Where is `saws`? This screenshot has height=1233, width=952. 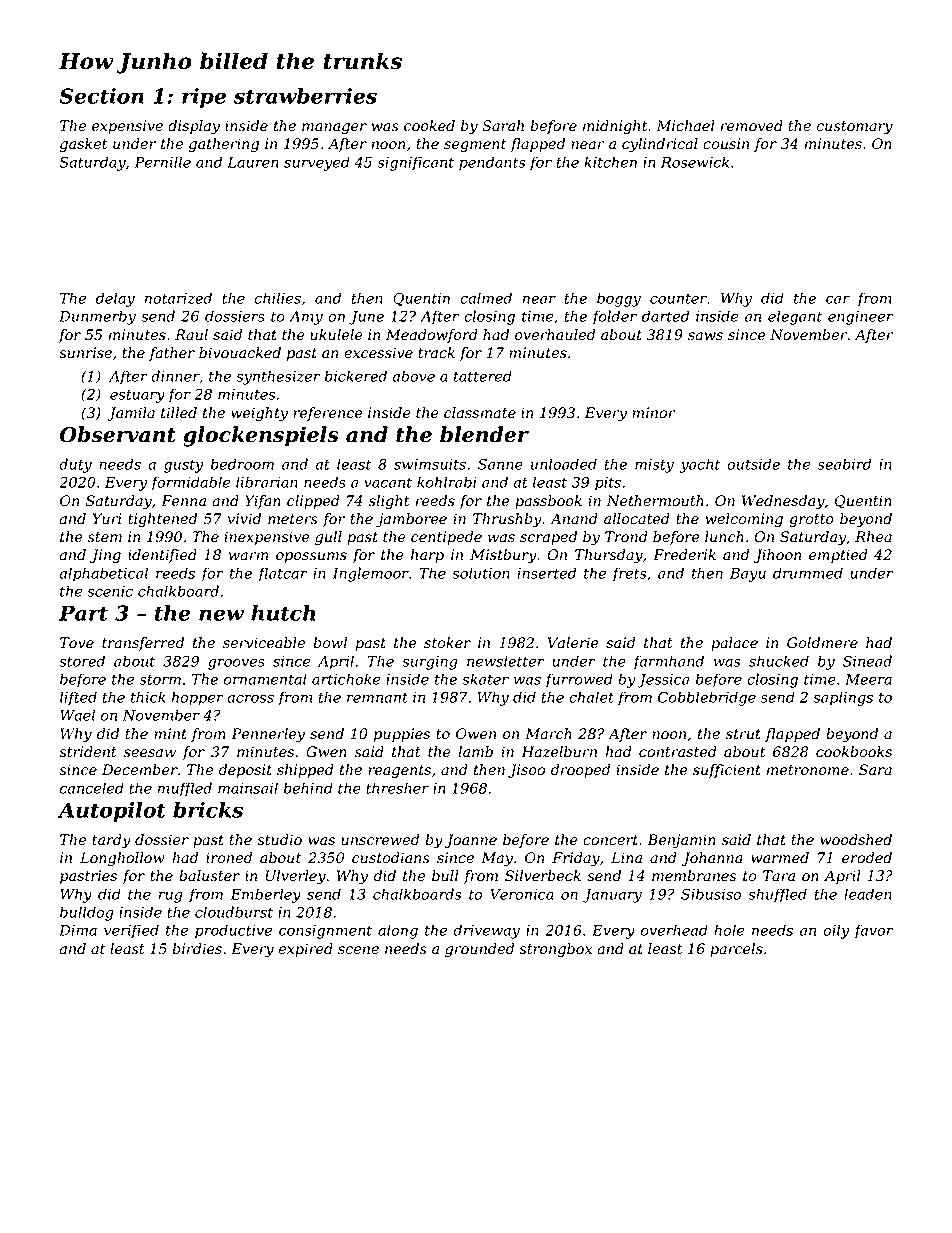
saws is located at coordinates (705, 336).
